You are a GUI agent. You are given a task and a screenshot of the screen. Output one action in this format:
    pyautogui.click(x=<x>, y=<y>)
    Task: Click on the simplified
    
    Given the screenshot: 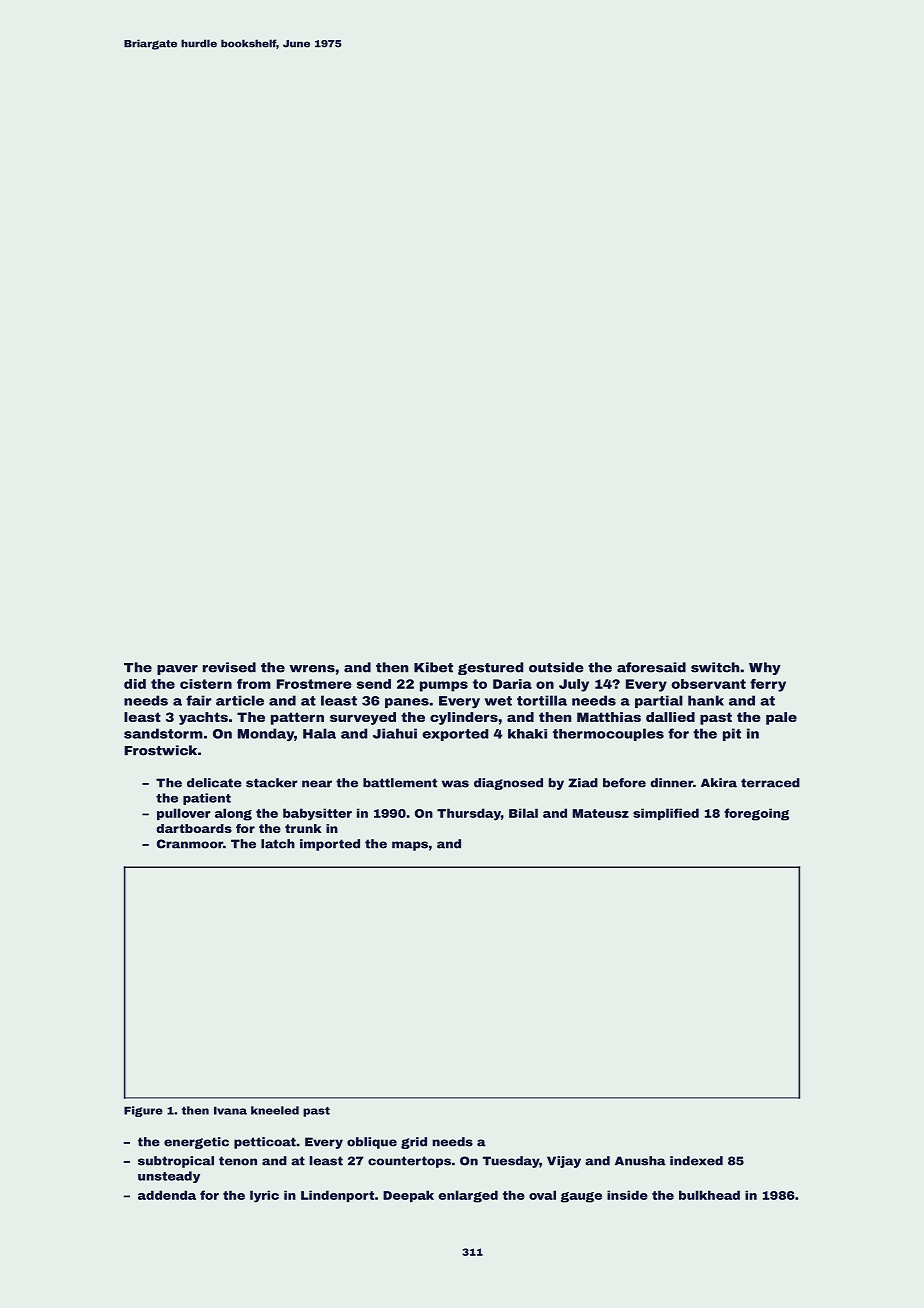 What is the action you would take?
    pyautogui.click(x=666, y=814)
